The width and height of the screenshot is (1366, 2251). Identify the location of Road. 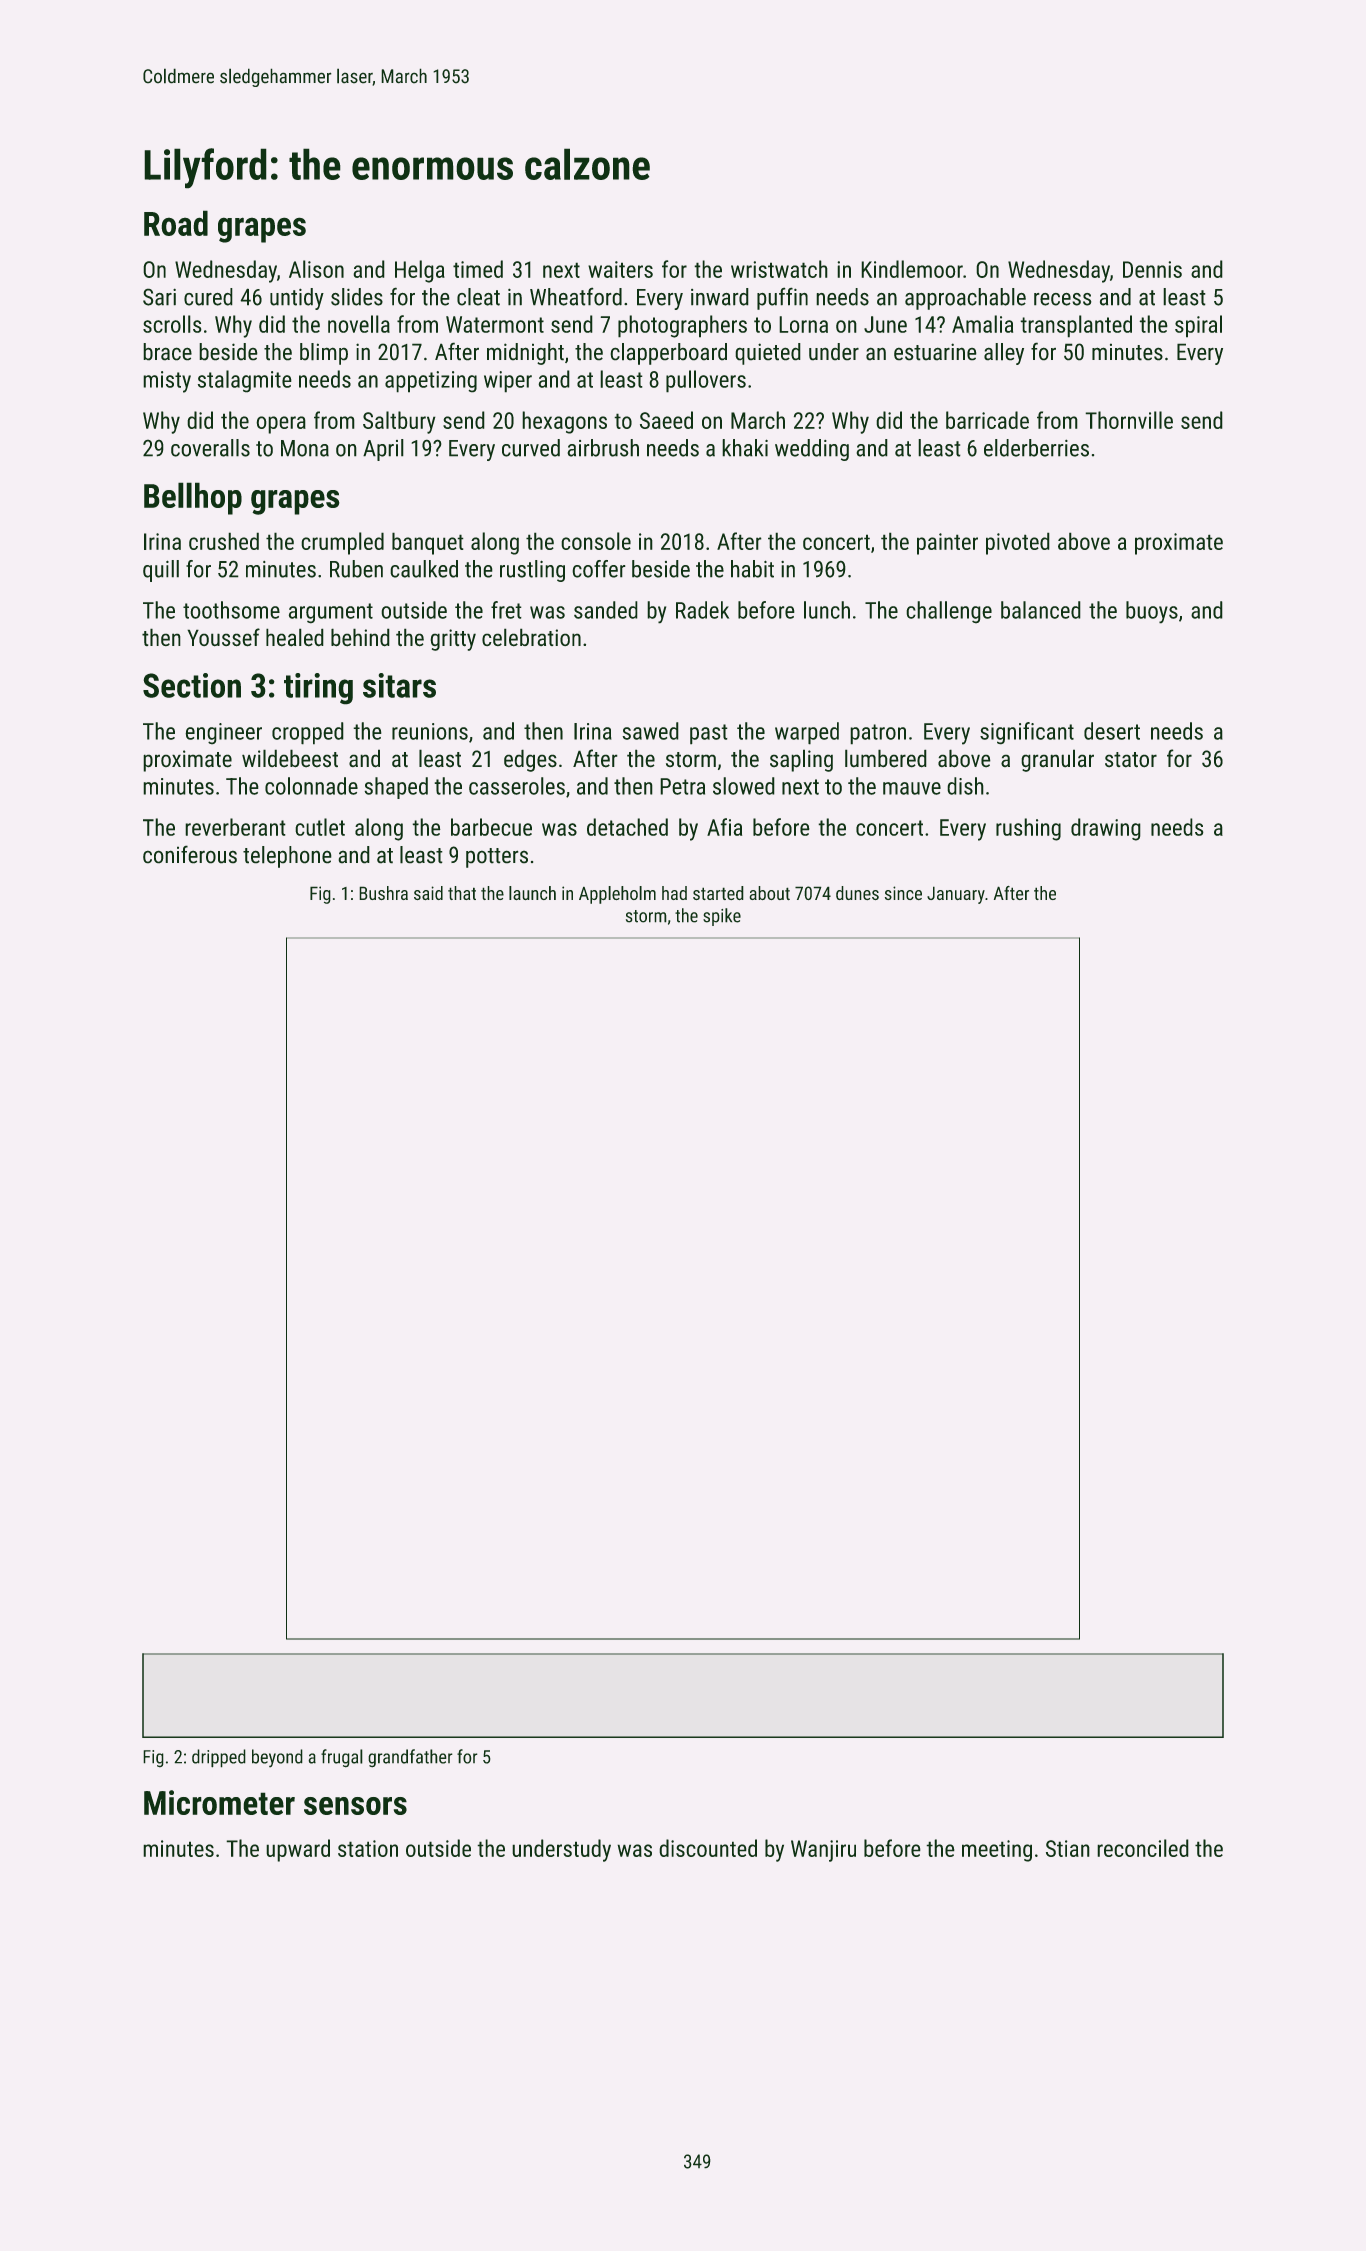
(176, 223).
